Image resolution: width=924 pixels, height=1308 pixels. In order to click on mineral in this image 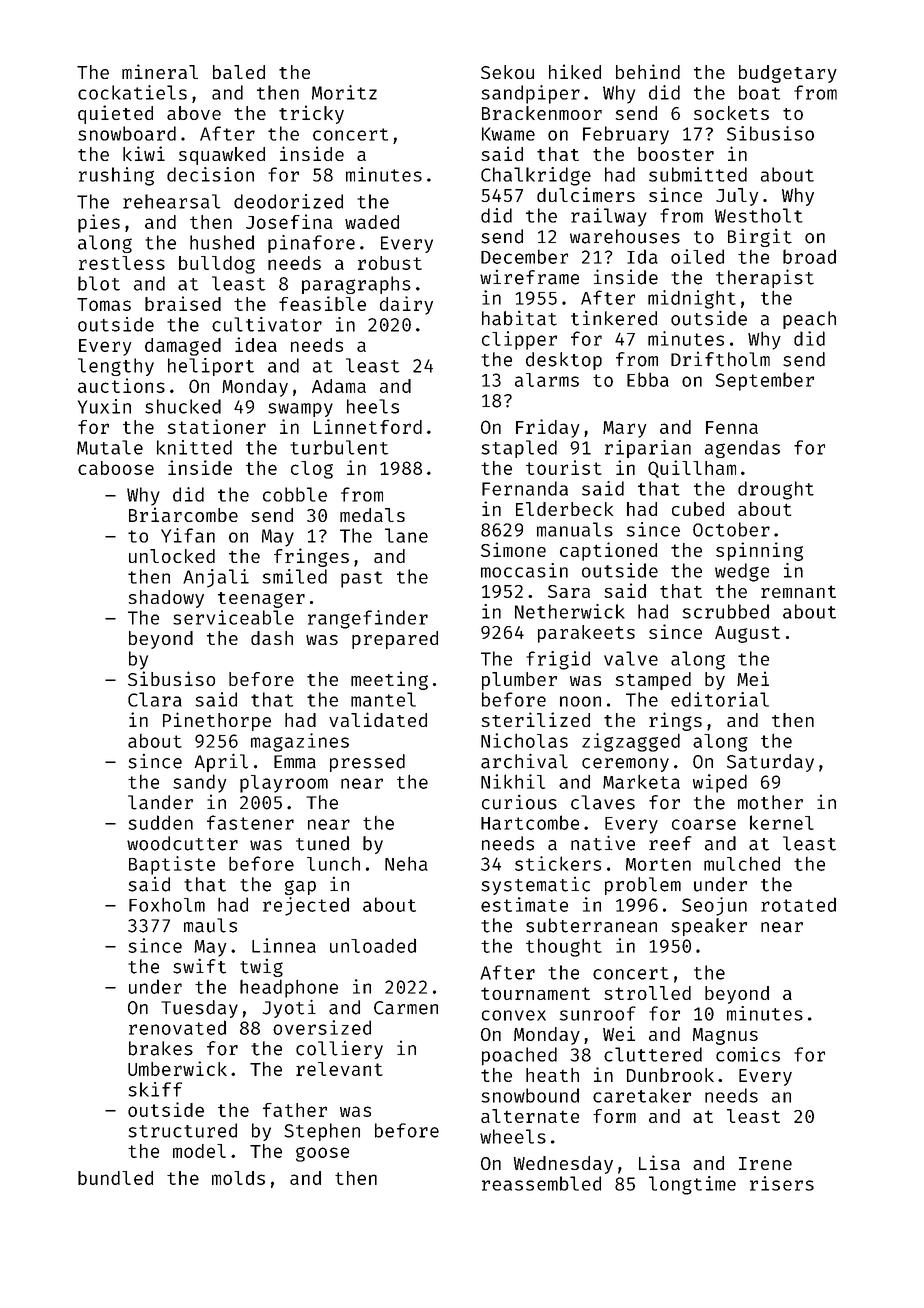, I will do `click(160, 71)`.
